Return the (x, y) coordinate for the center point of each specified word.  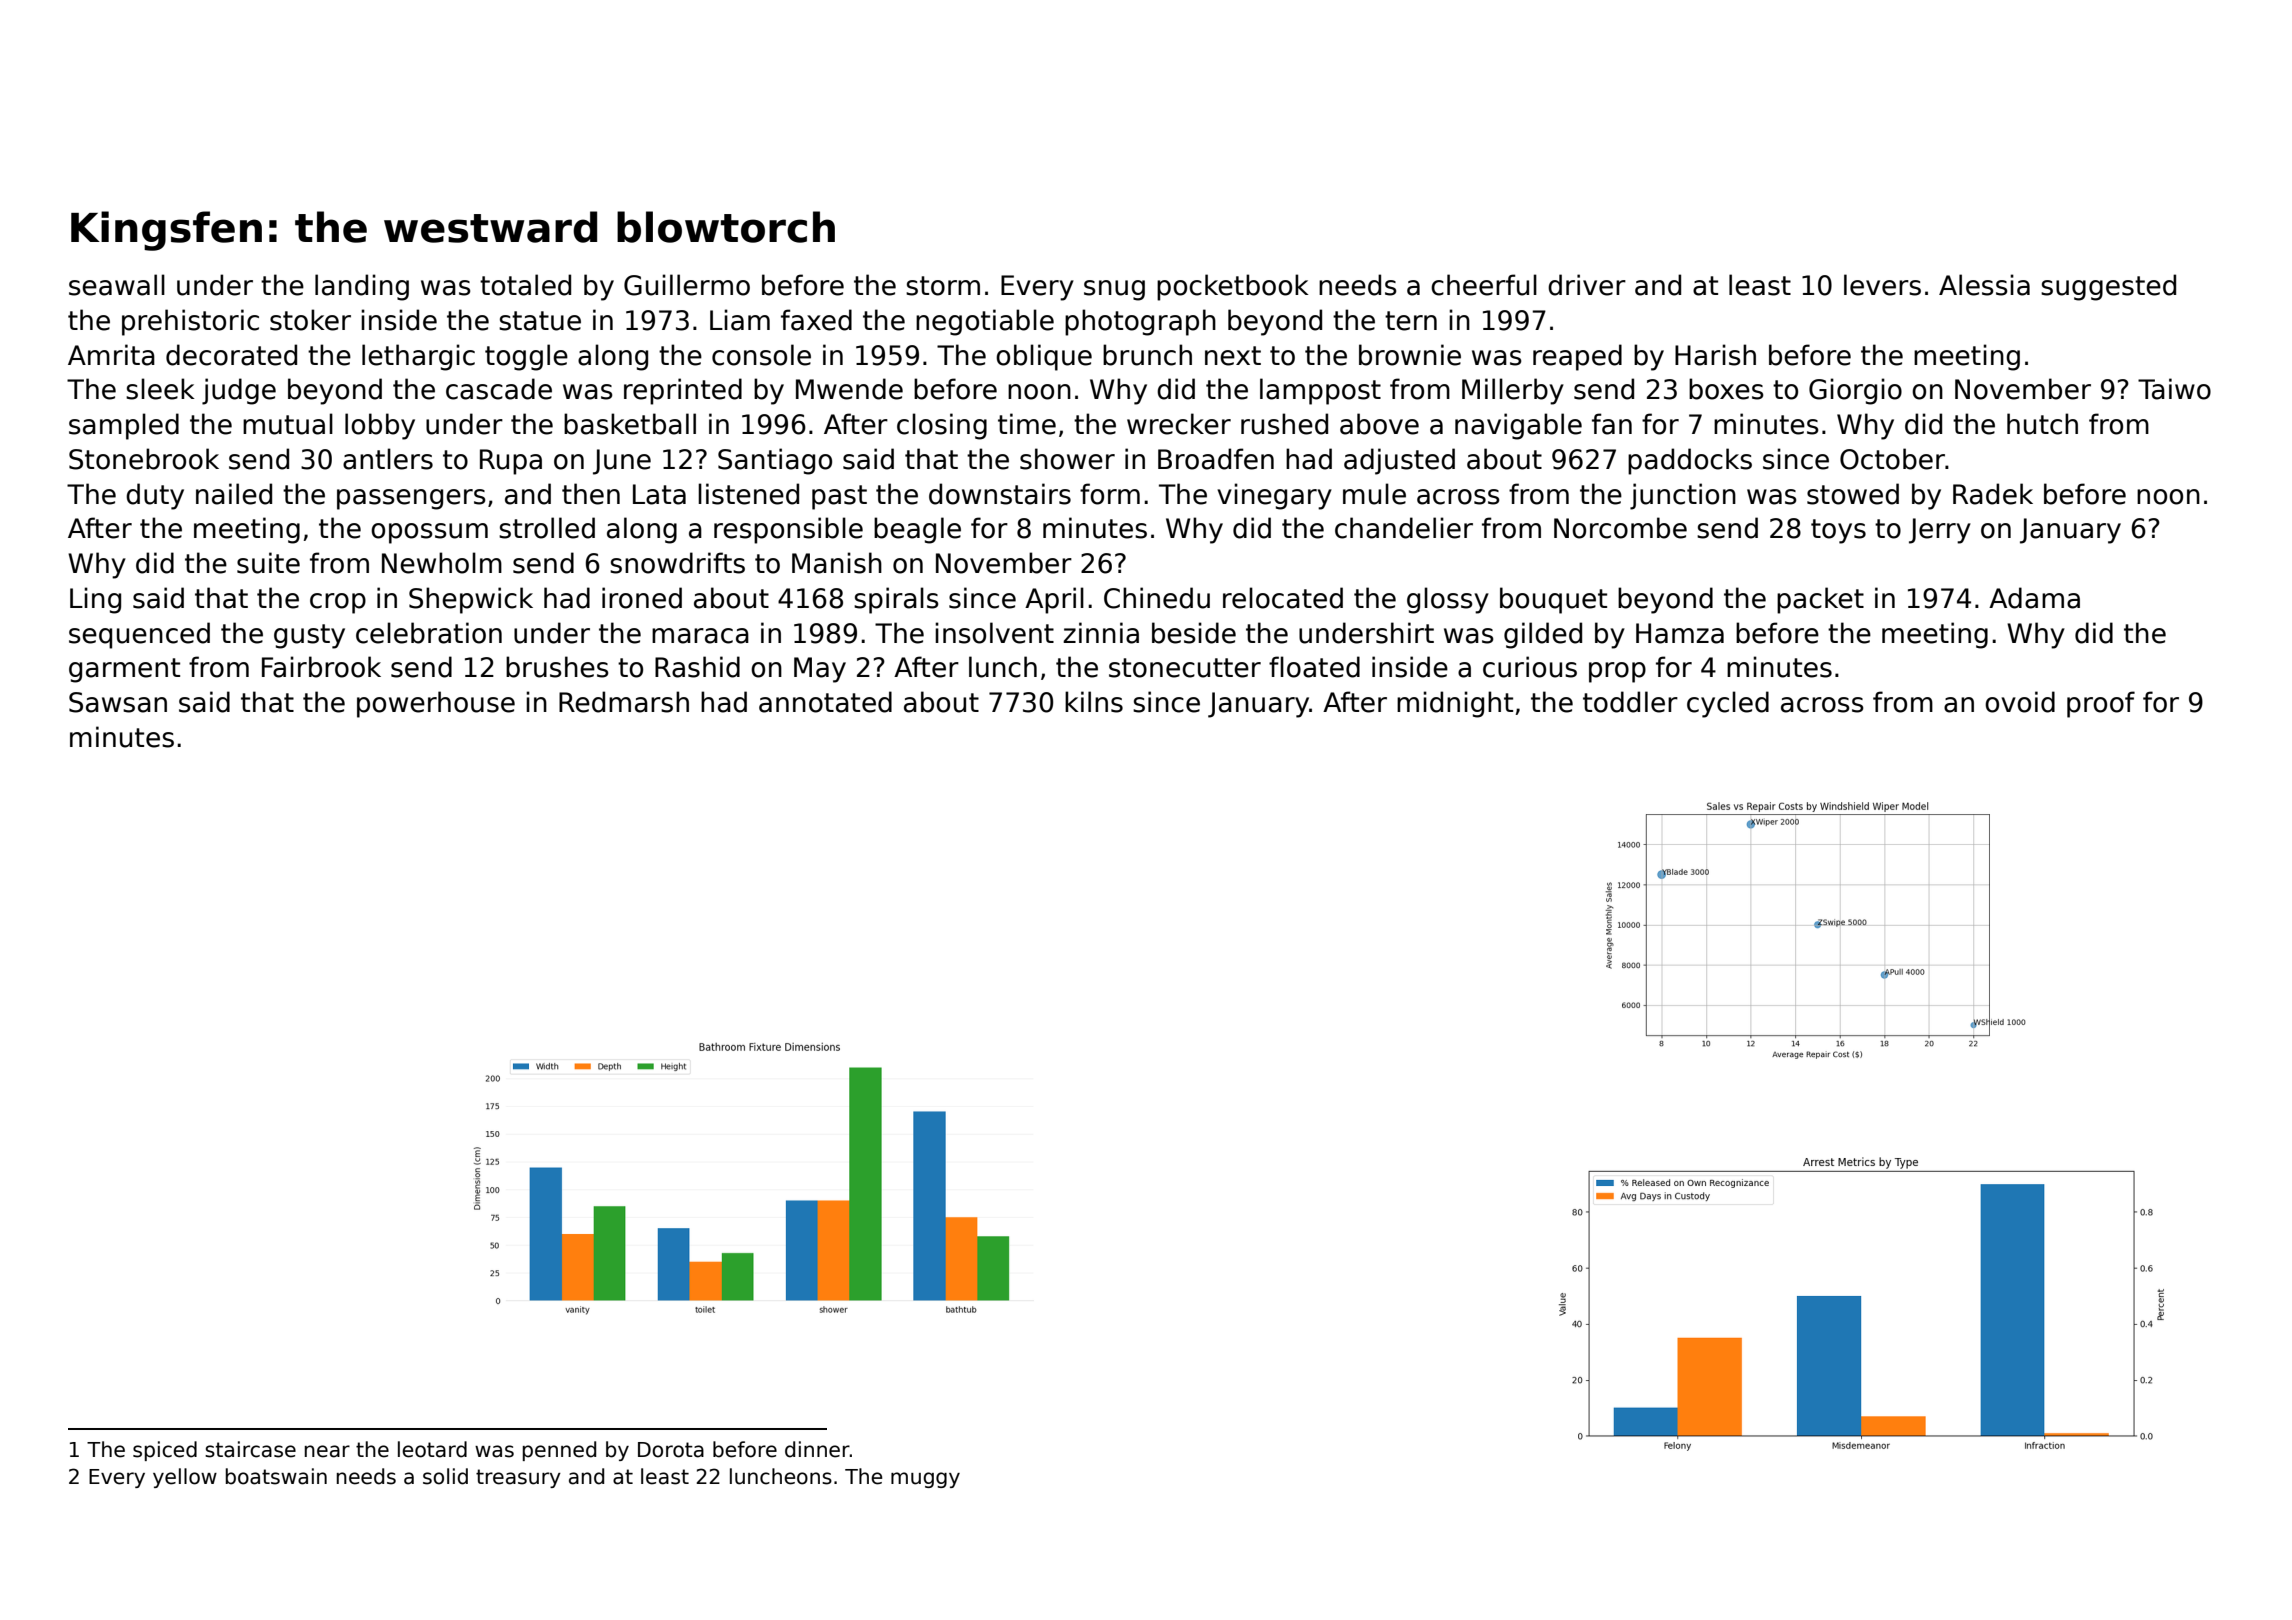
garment (124, 670)
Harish (1715, 355)
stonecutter (1185, 668)
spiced (165, 1451)
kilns (1094, 702)
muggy (925, 1480)
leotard (432, 1449)
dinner (817, 1449)
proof (2101, 704)
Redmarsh (624, 702)
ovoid (2020, 702)
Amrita (111, 355)
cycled (1728, 704)
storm (943, 286)
